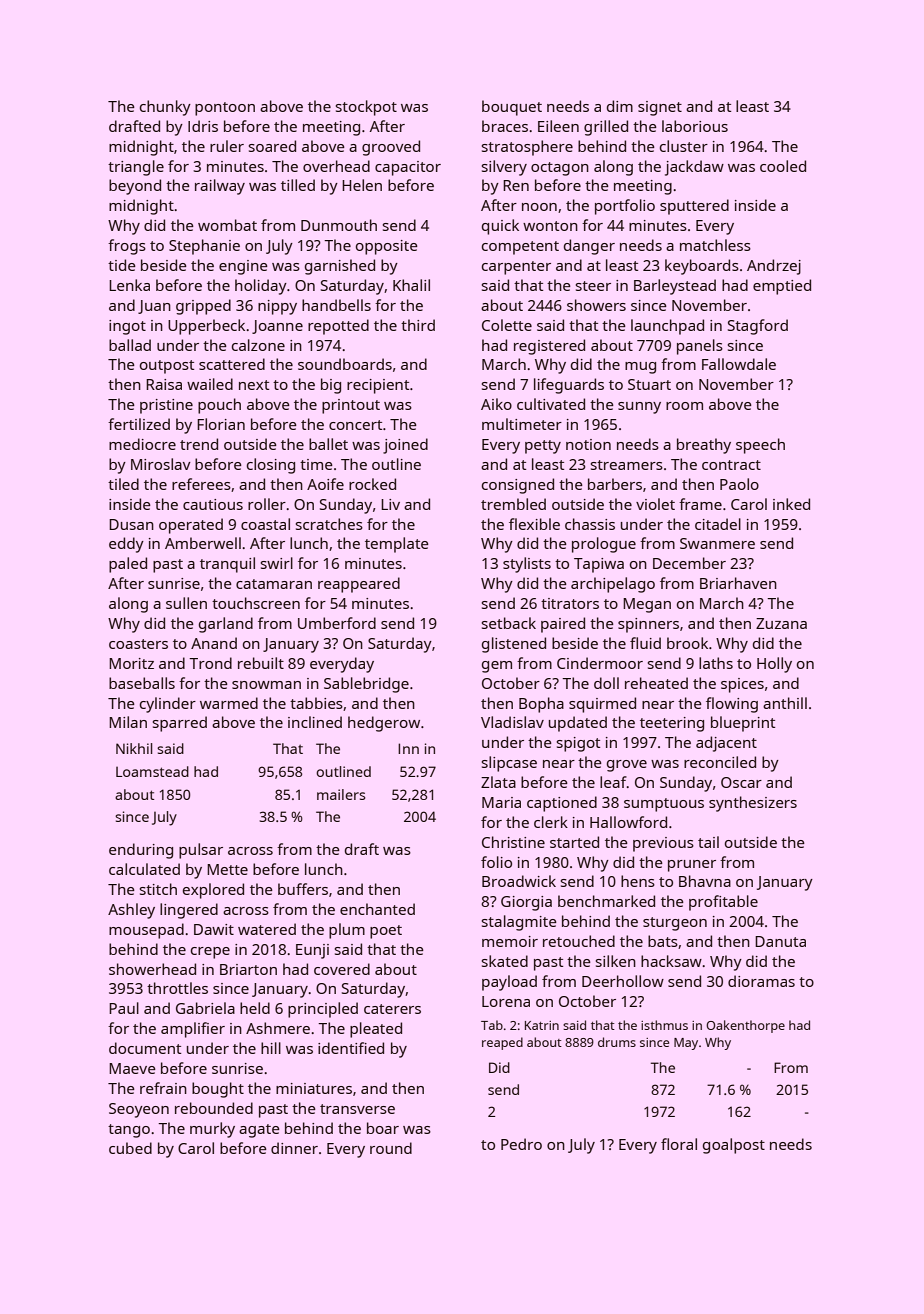  I want to click on hedgerow, so click(384, 724).
